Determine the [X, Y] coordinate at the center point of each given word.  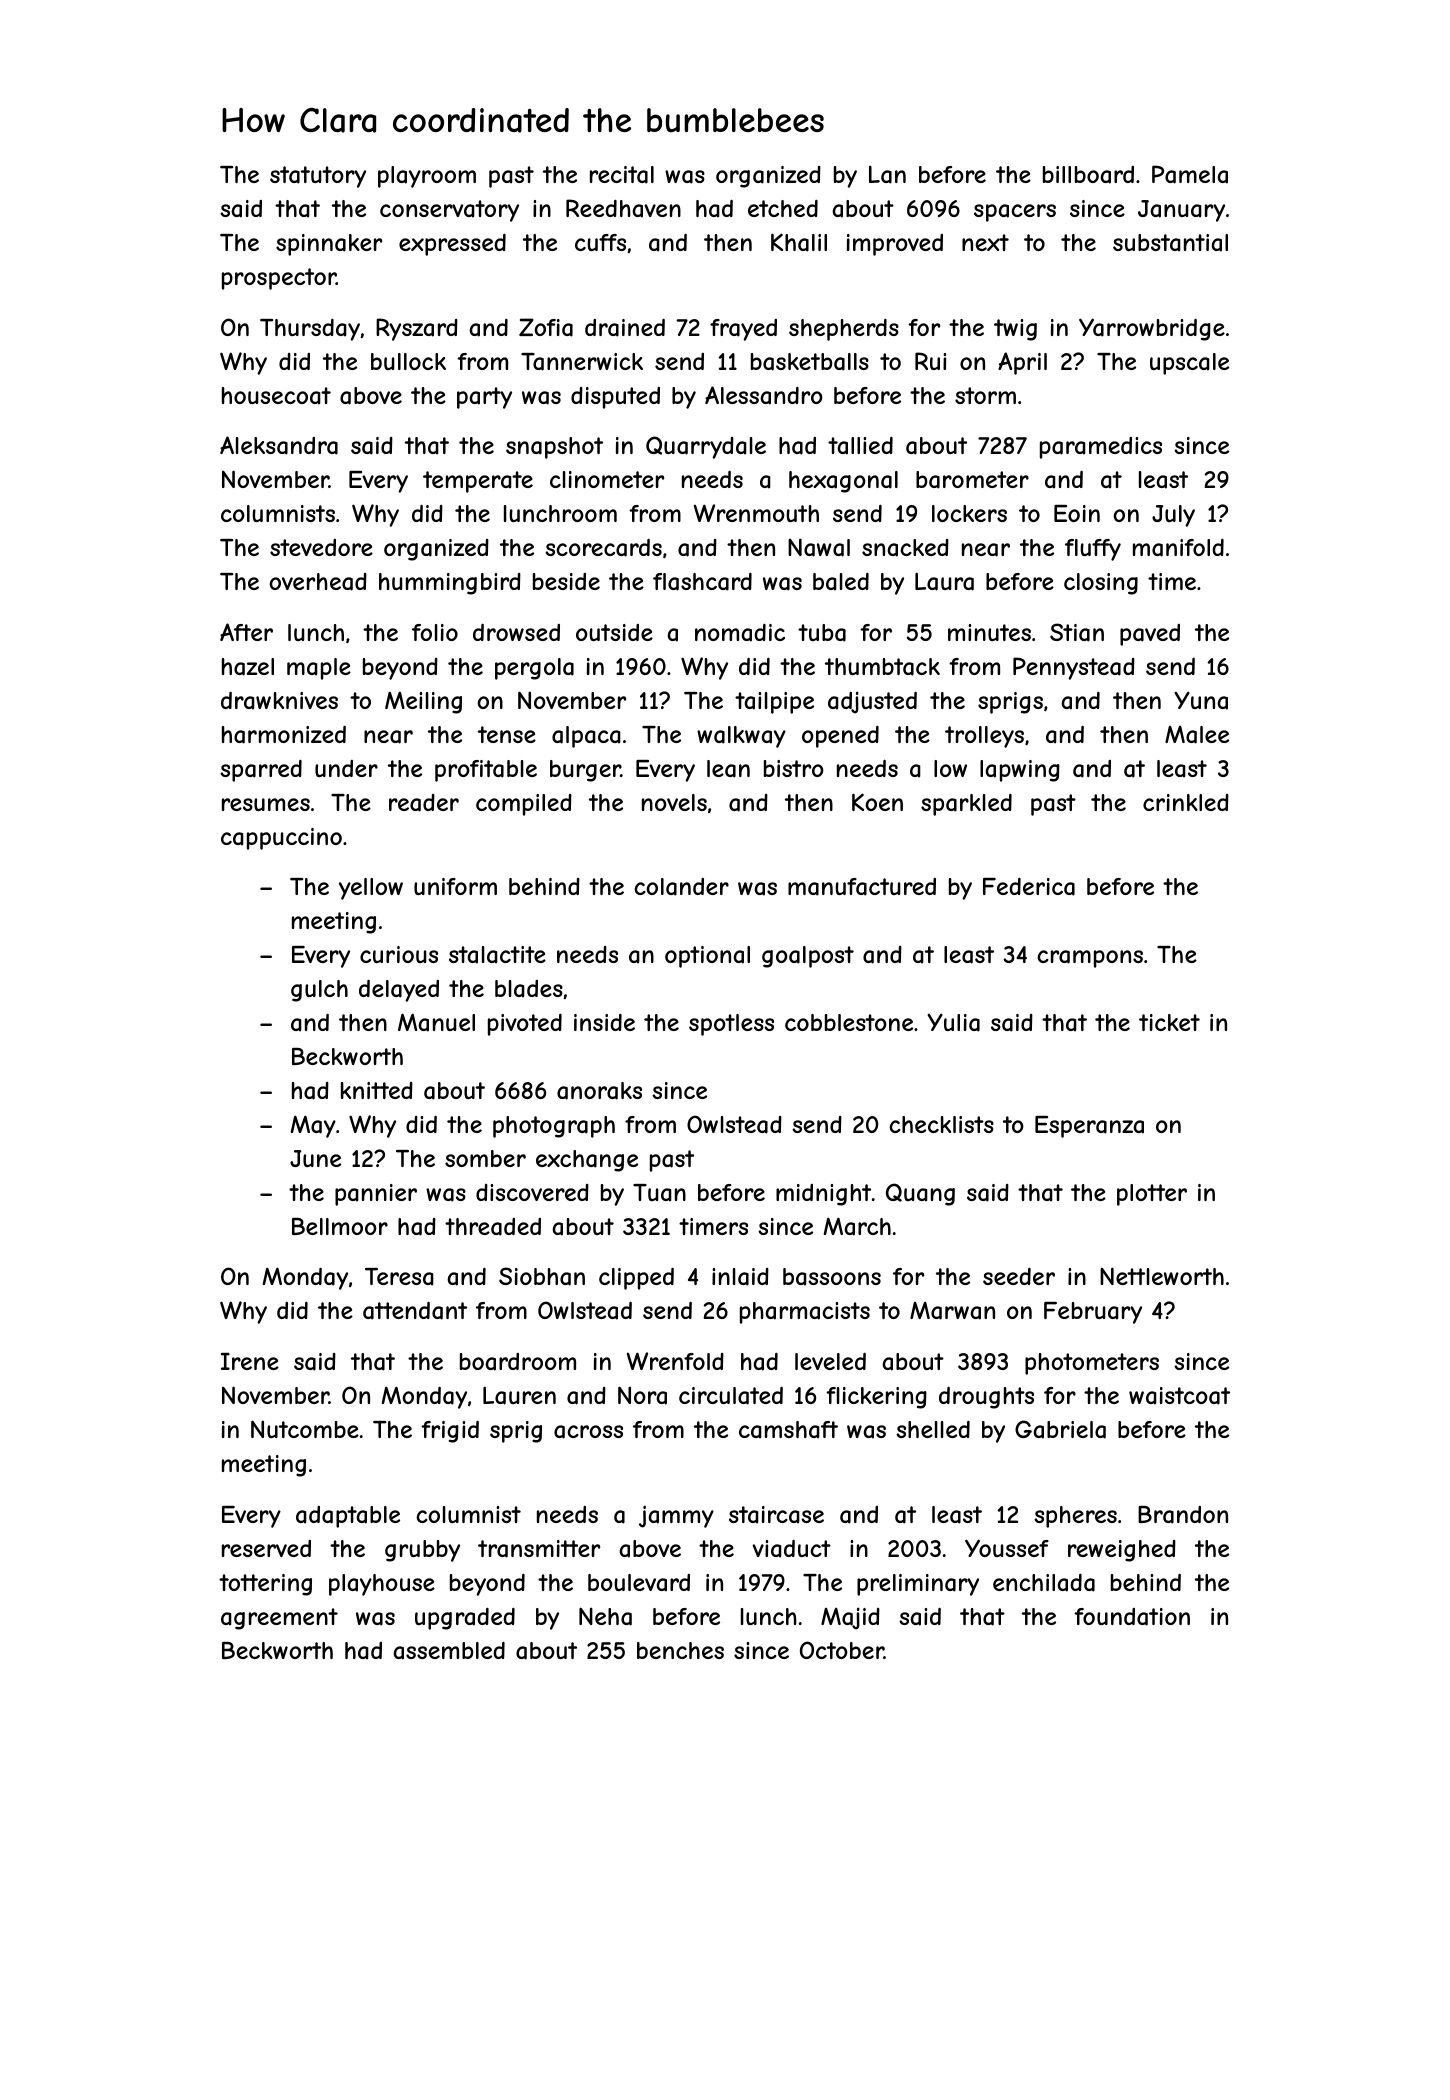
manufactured [862, 887]
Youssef [1007, 1548]
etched [783, 208]
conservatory [449, 211]
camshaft [788, 1430]
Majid [850, 1618]
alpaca [586, 737]
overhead [318, 582]
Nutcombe [305, 1429]
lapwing [1020, 771]
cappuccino [281, 839]
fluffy [1093, 550]
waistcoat [1179, 1396]
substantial [1170, 243]
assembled [449, 1651]
